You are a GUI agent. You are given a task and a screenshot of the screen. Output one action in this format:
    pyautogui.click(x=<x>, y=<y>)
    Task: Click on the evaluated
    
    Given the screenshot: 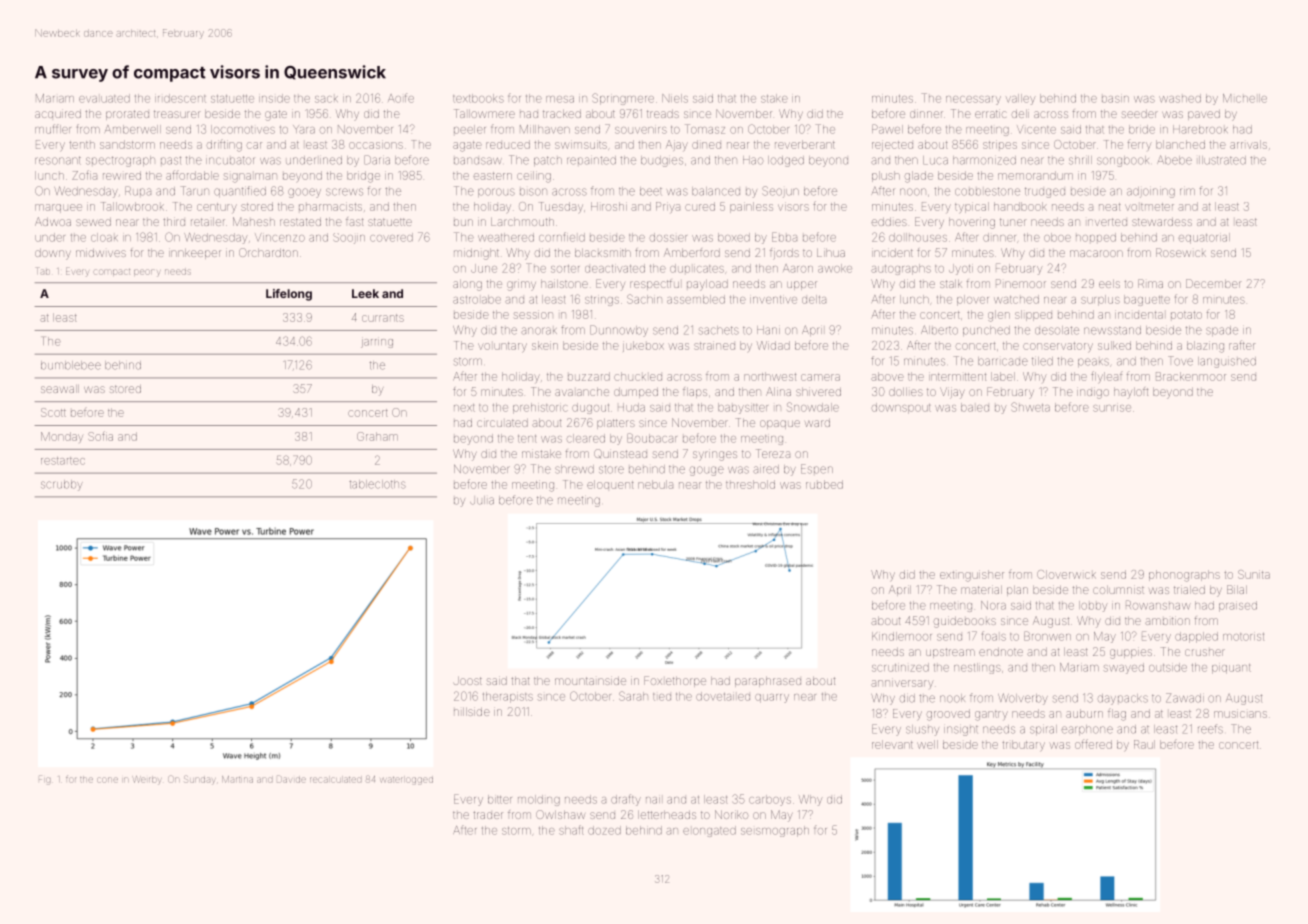 What is the action you would take?
    pyautogui.click(x=104, y=98)
